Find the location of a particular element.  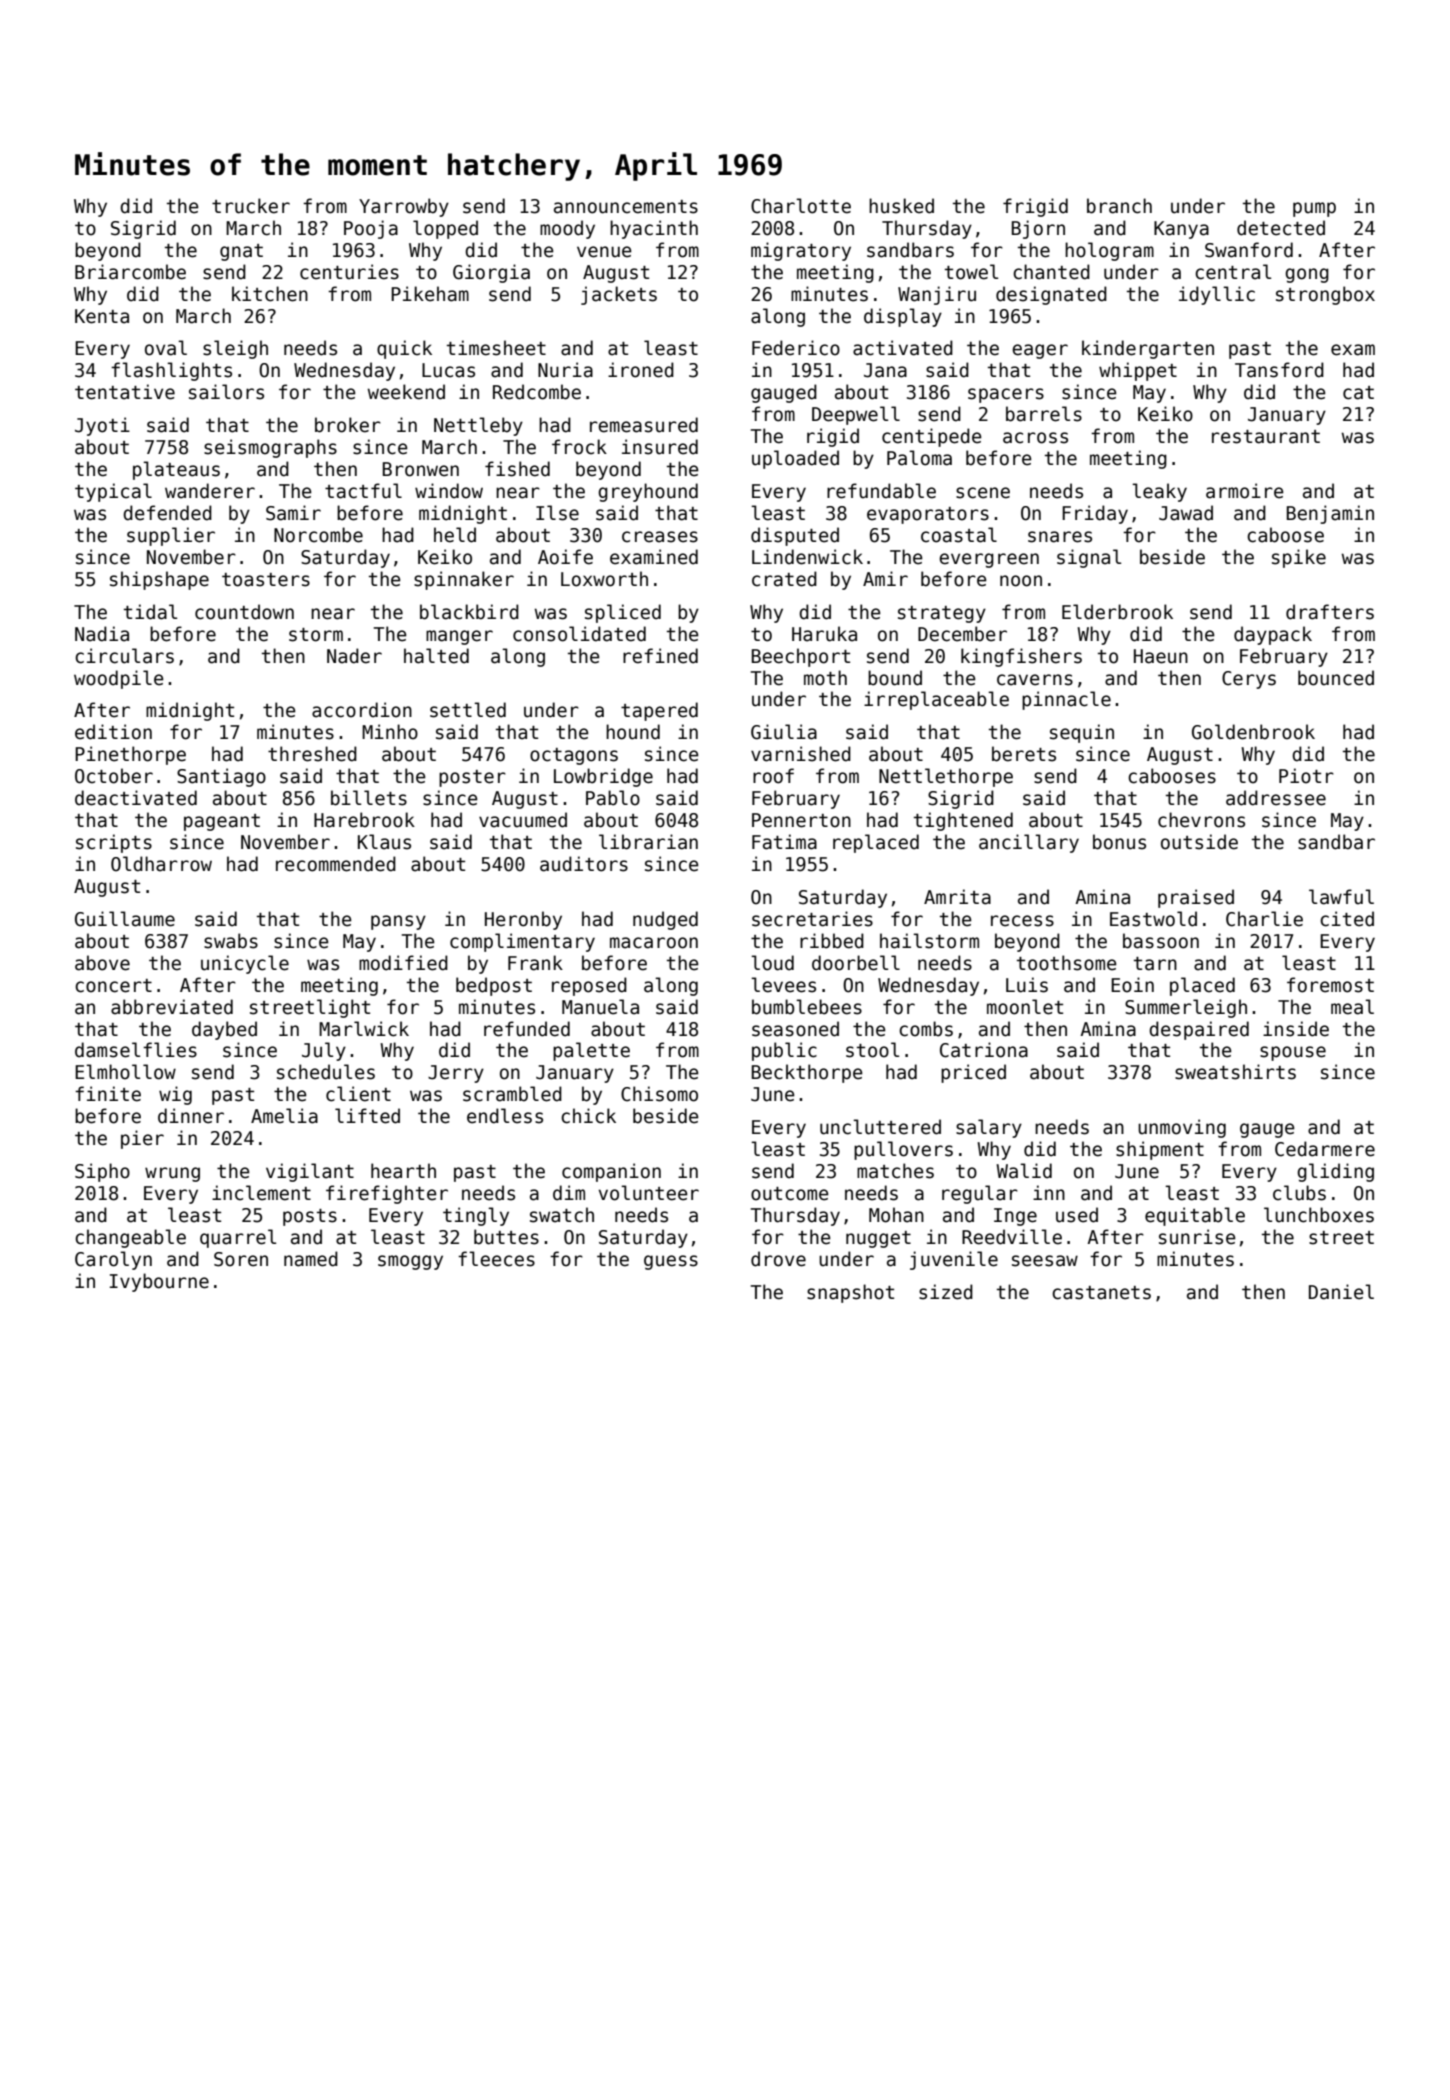

Giorgia is located at coordinates (491, 273).
